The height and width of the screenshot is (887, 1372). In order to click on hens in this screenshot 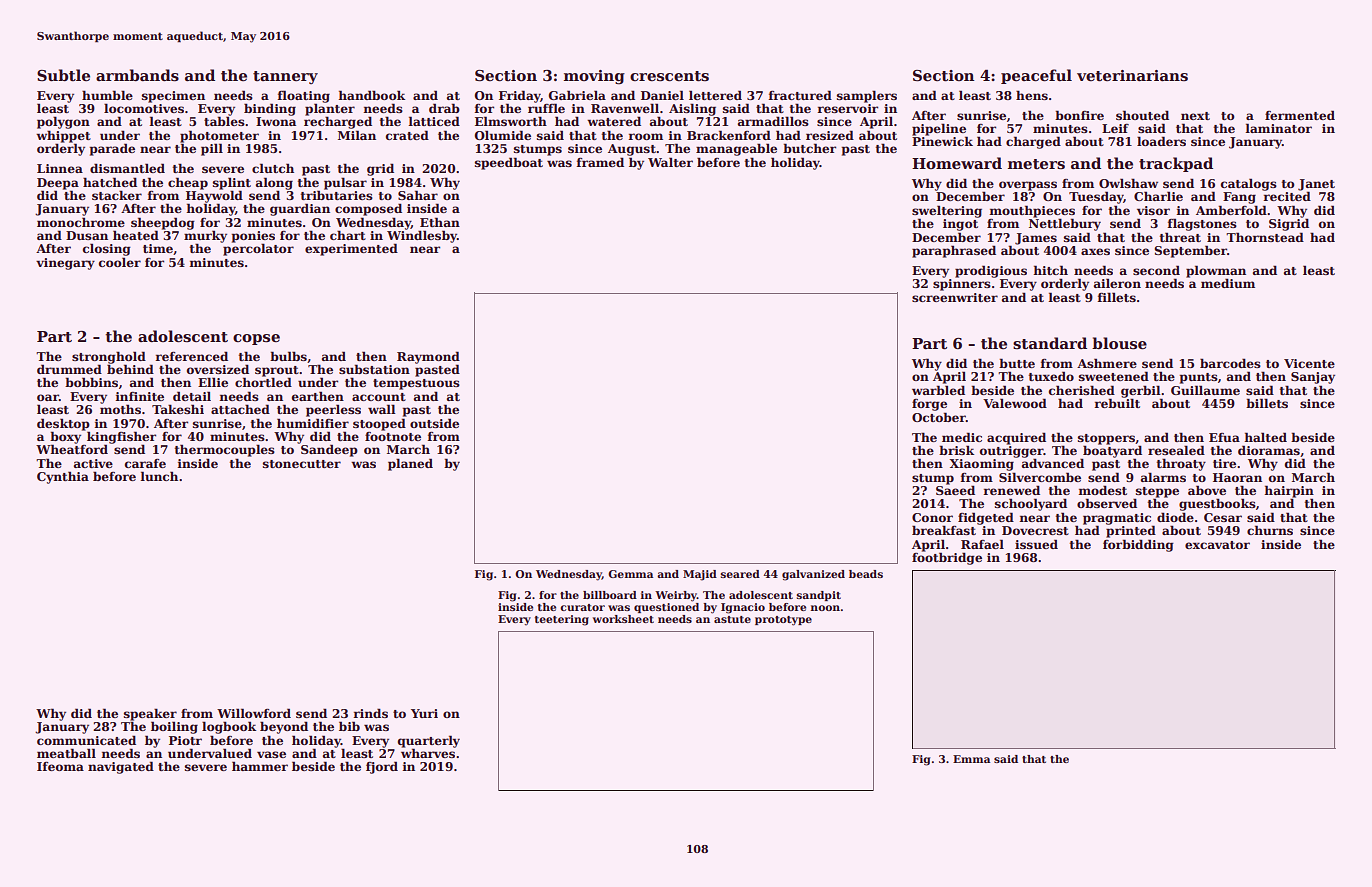, I will do `click(1032, 95)`.
